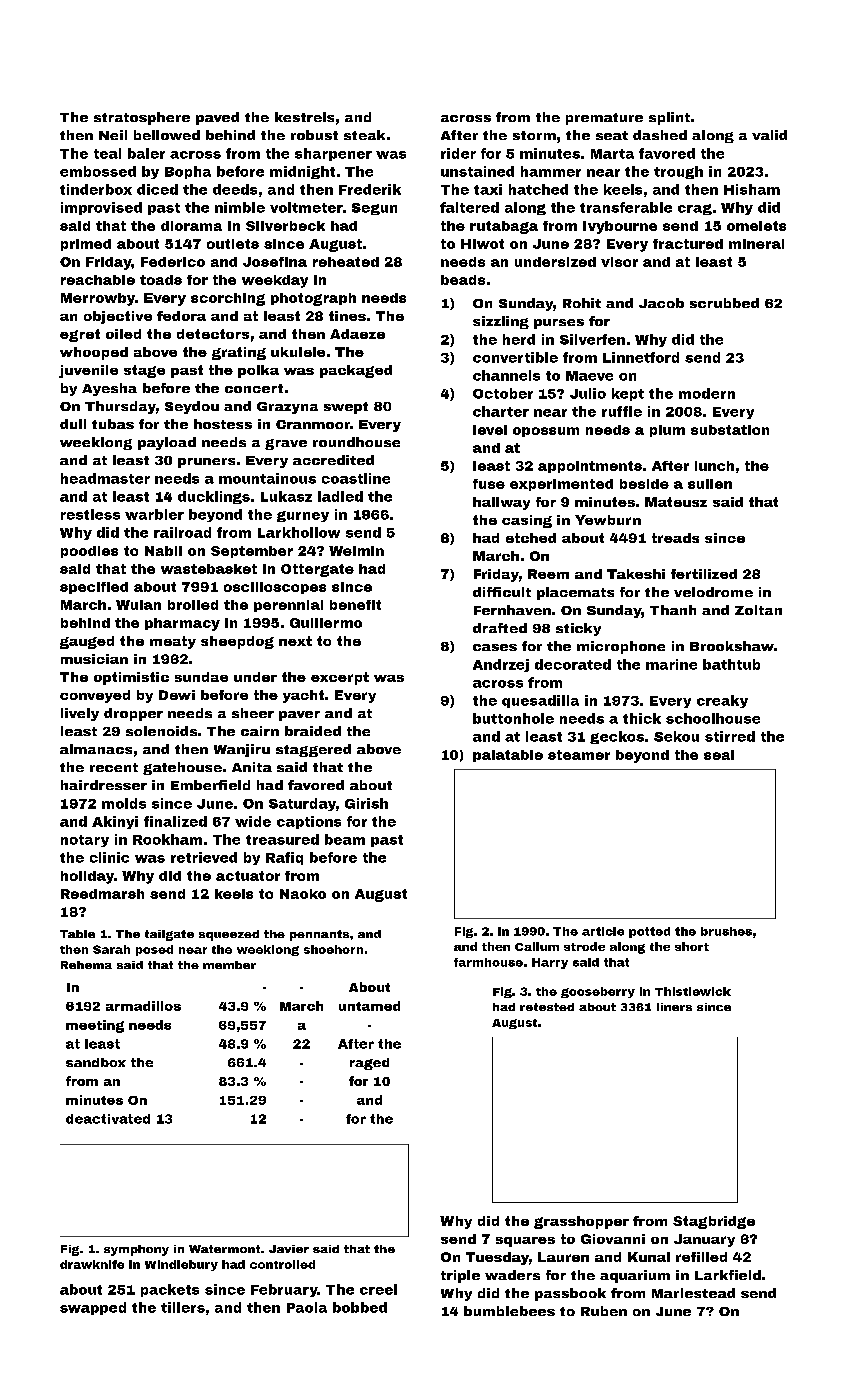 The height and width of the document is (1400, 849). Describe the element at coordinates (217, 118) in the document. I see `paved` at that location.
